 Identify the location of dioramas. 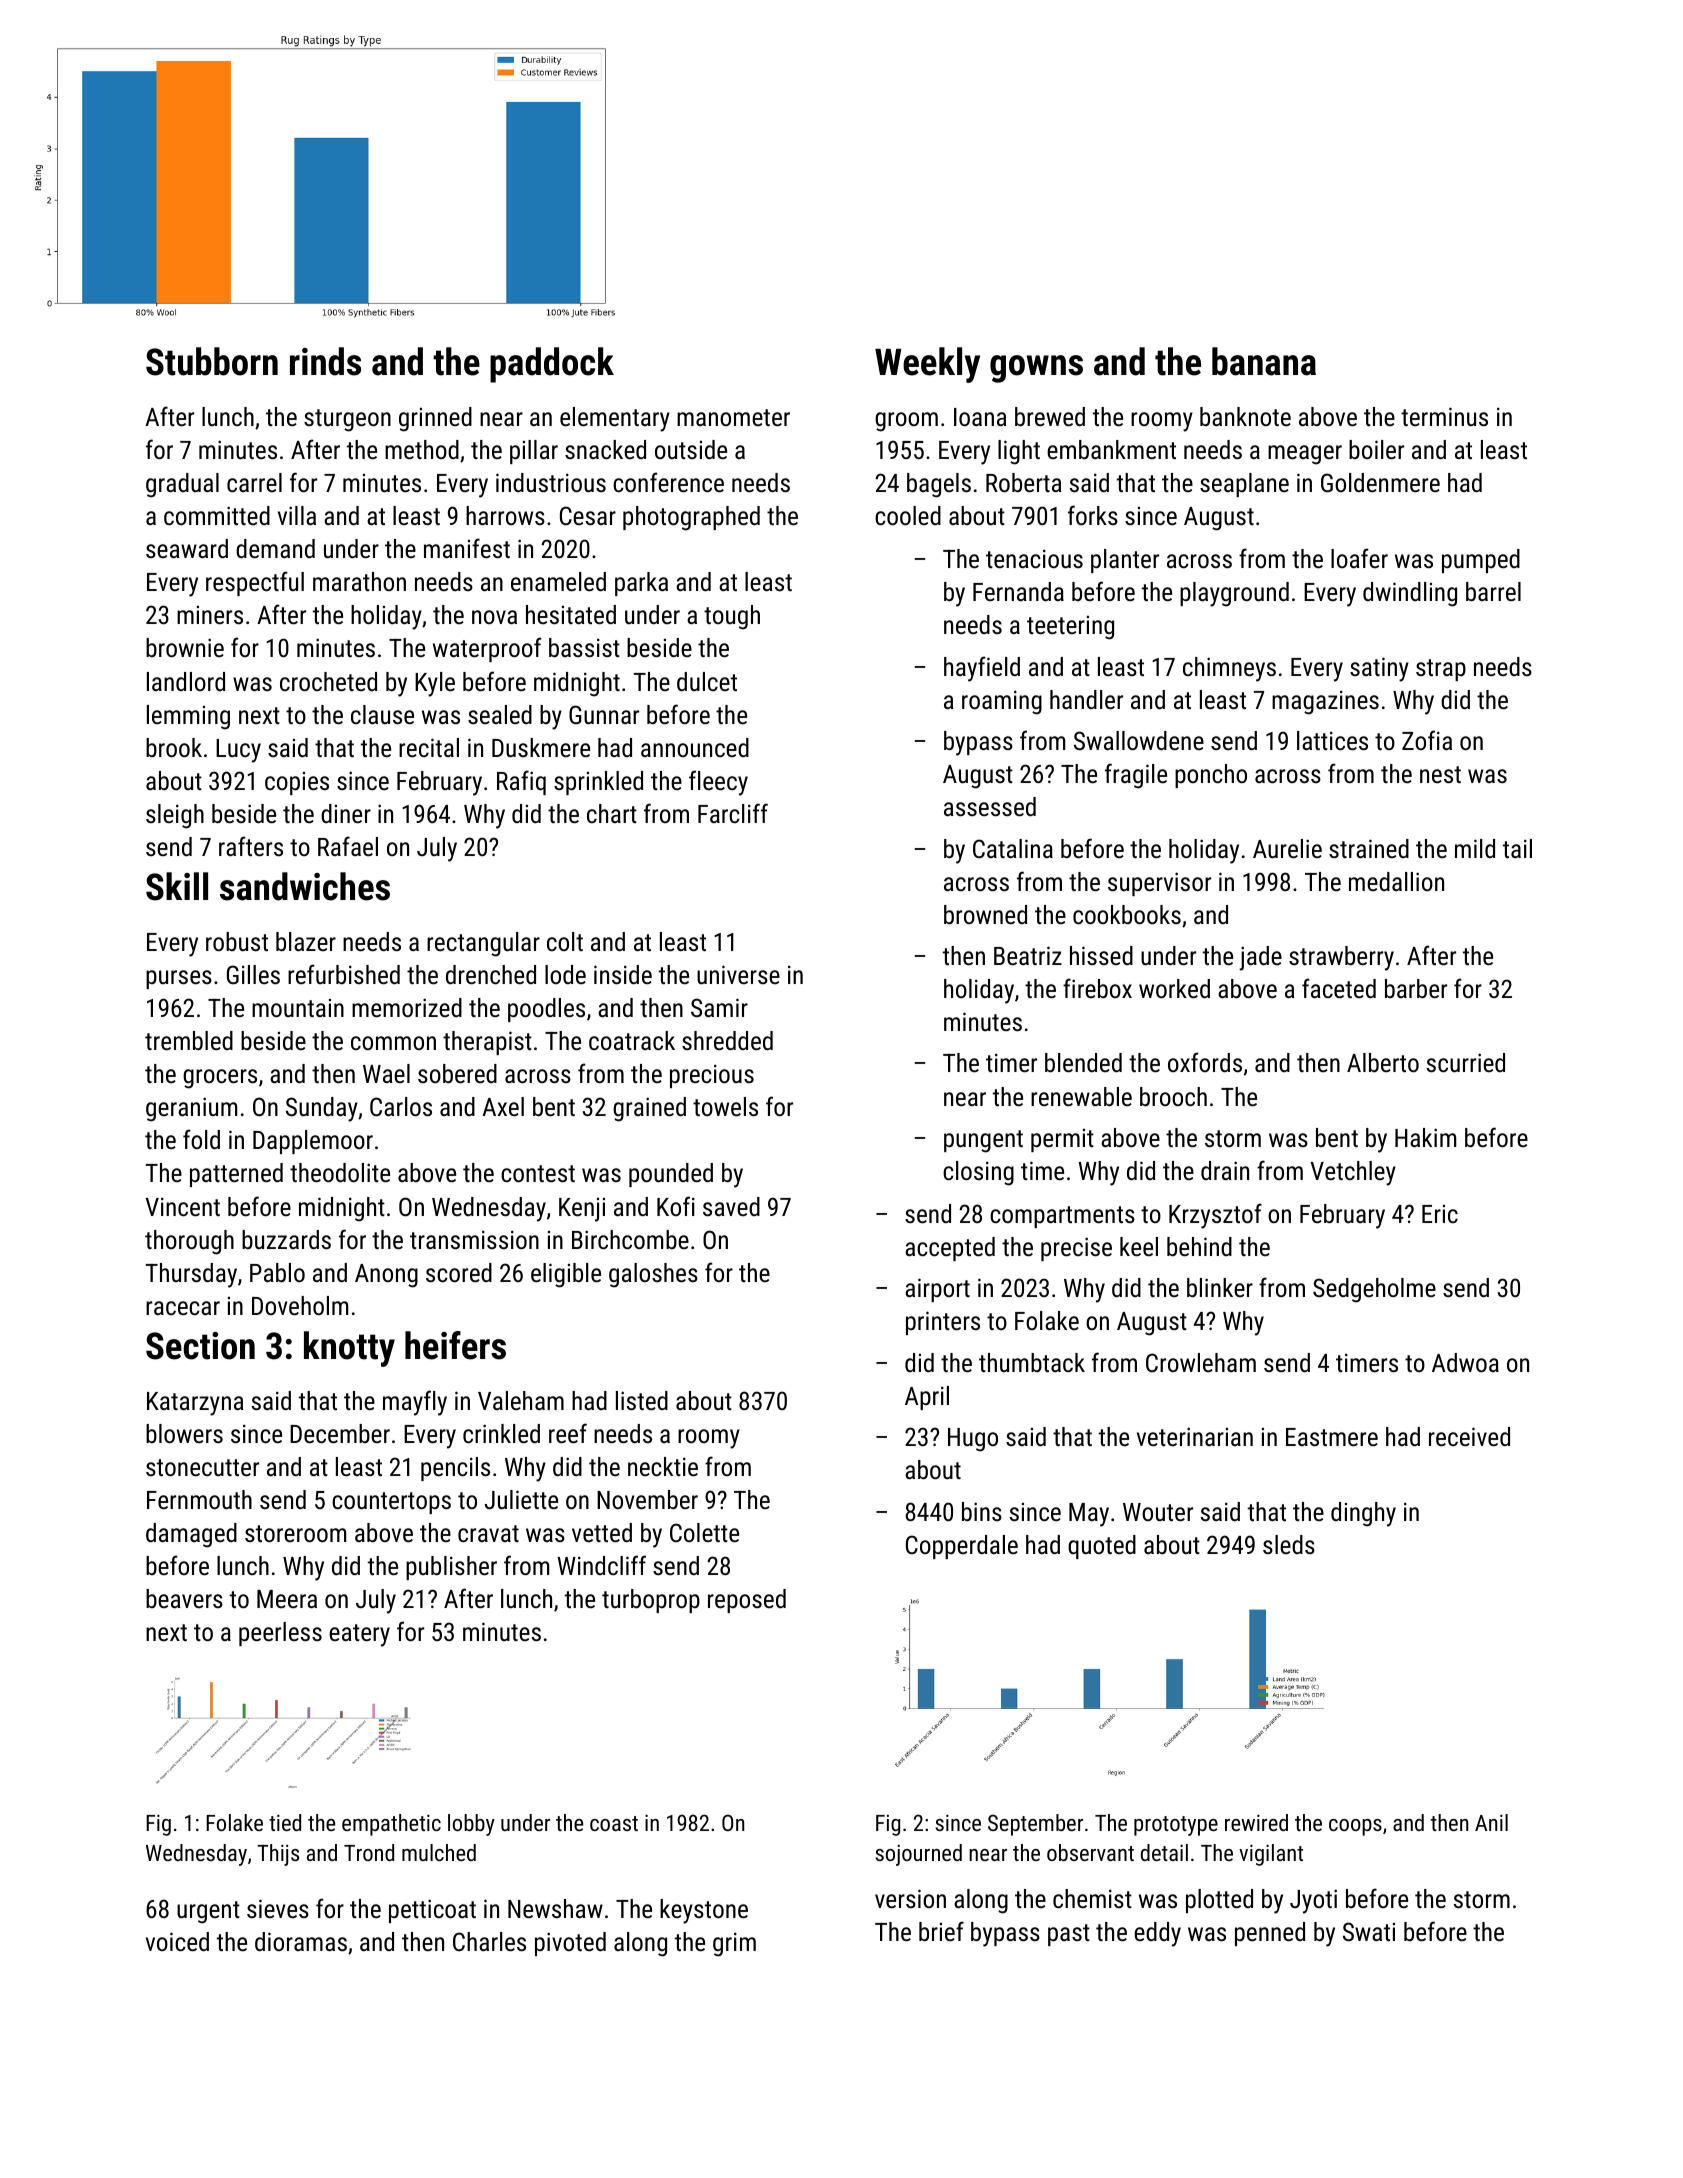
(301, 1941).
